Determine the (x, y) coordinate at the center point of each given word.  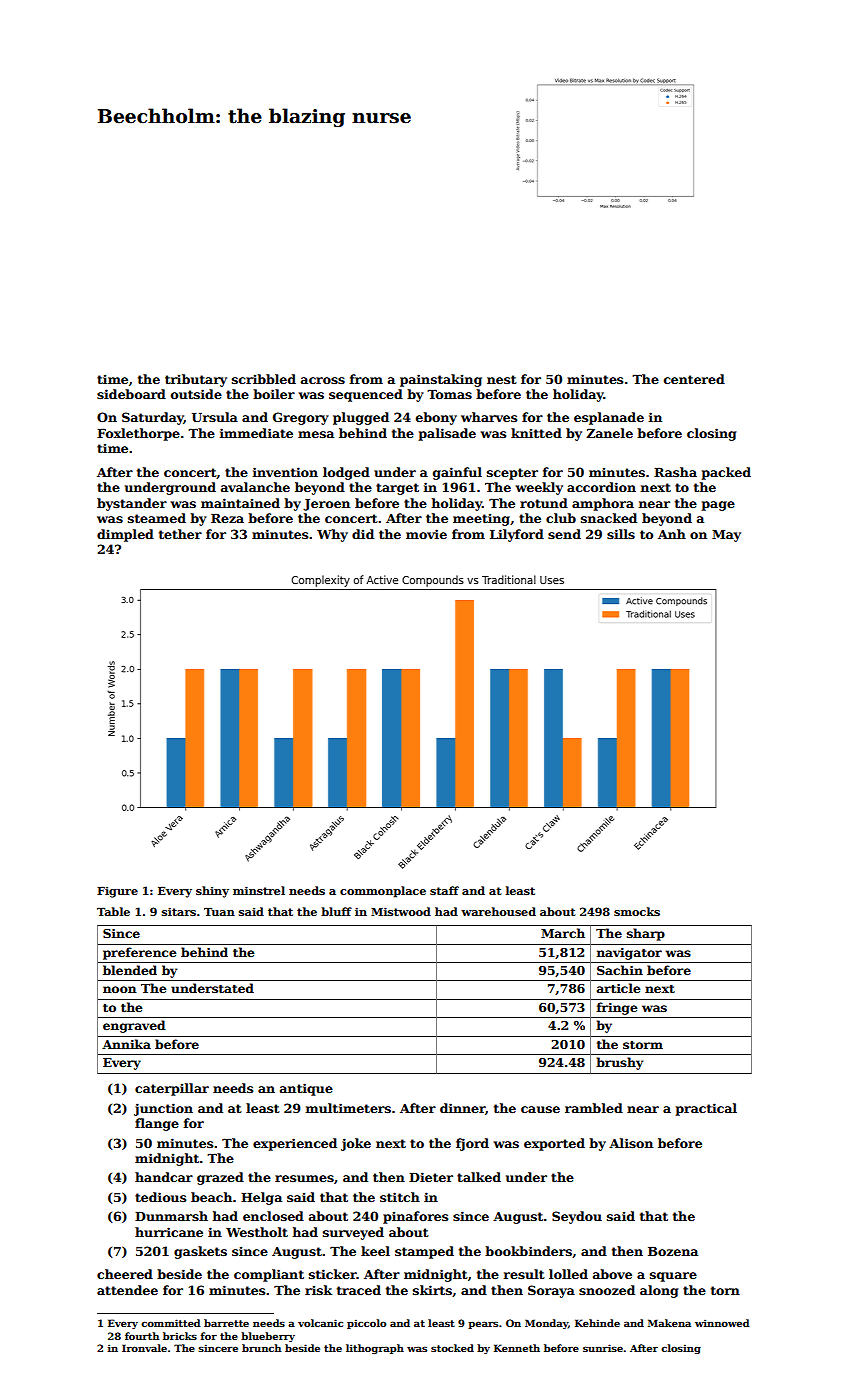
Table (113, 911)
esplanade (609, 418)
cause (540, 1109)
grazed (220, 1178)
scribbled (264, 379)
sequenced (366, 395)
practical (706, 1109)
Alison (631, 1143)
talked (479, 1177)
